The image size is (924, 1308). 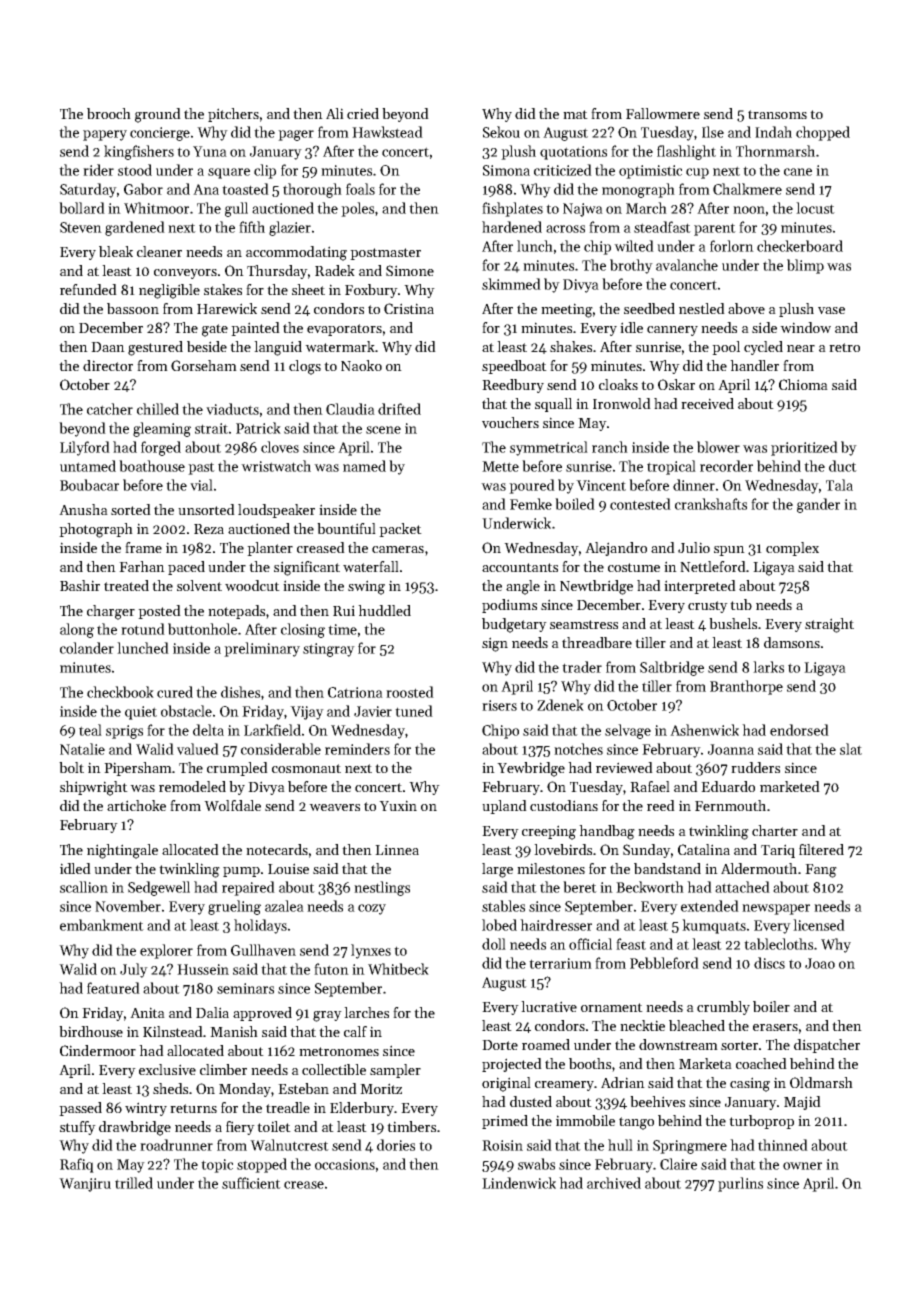 What do you see at coordinates (523, 587) in the page?
I see `angle` at bounding box center [523, 587].
